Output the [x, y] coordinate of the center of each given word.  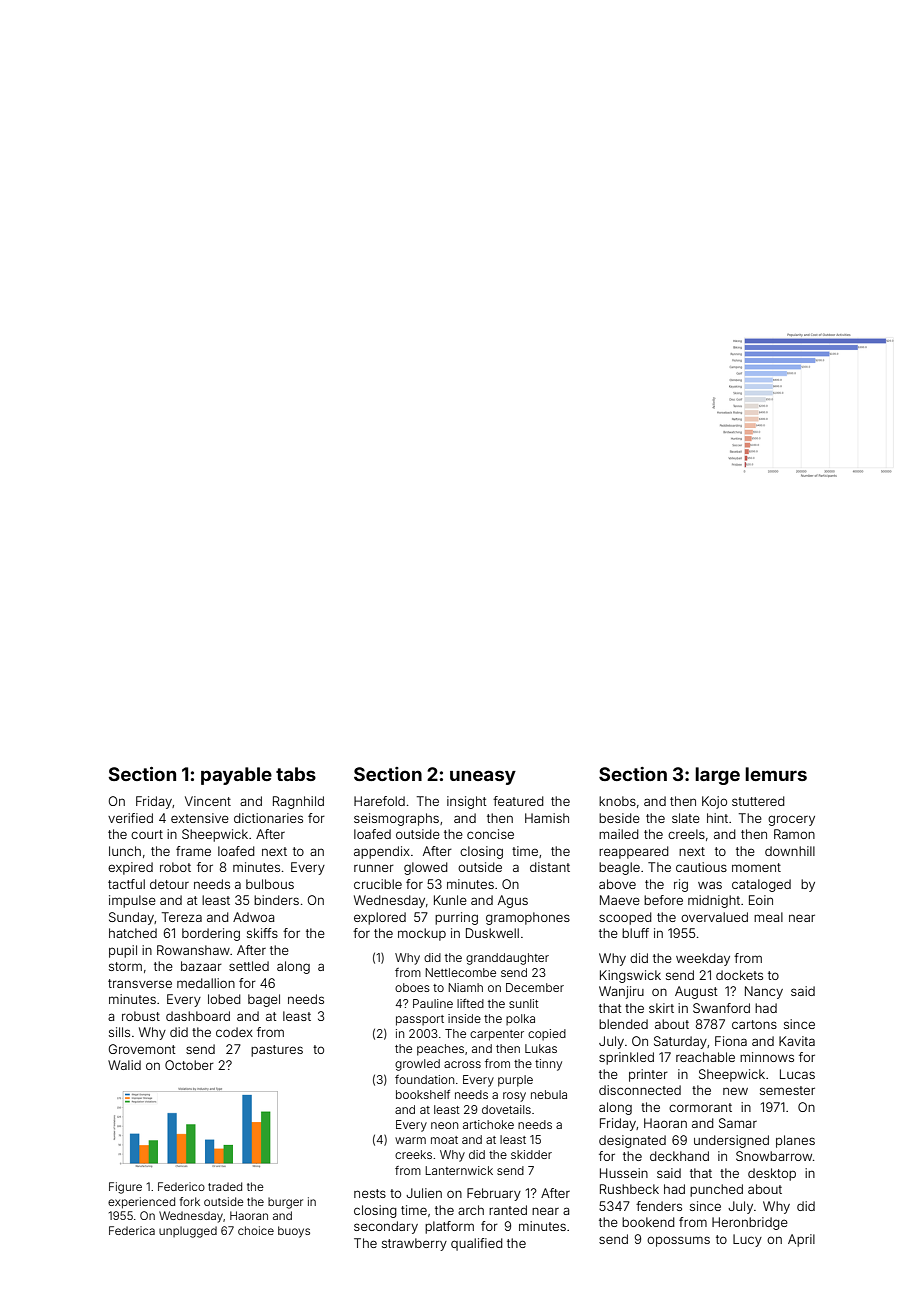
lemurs [776, 774]
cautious [701, 867]
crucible [378, 884]
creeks [413, 1154]
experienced [141, 1203]
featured [518, 801]
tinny [548, 1065]
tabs [296, 774]
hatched [133, 933]
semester [787, 1090]
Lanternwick [459, 1170]
